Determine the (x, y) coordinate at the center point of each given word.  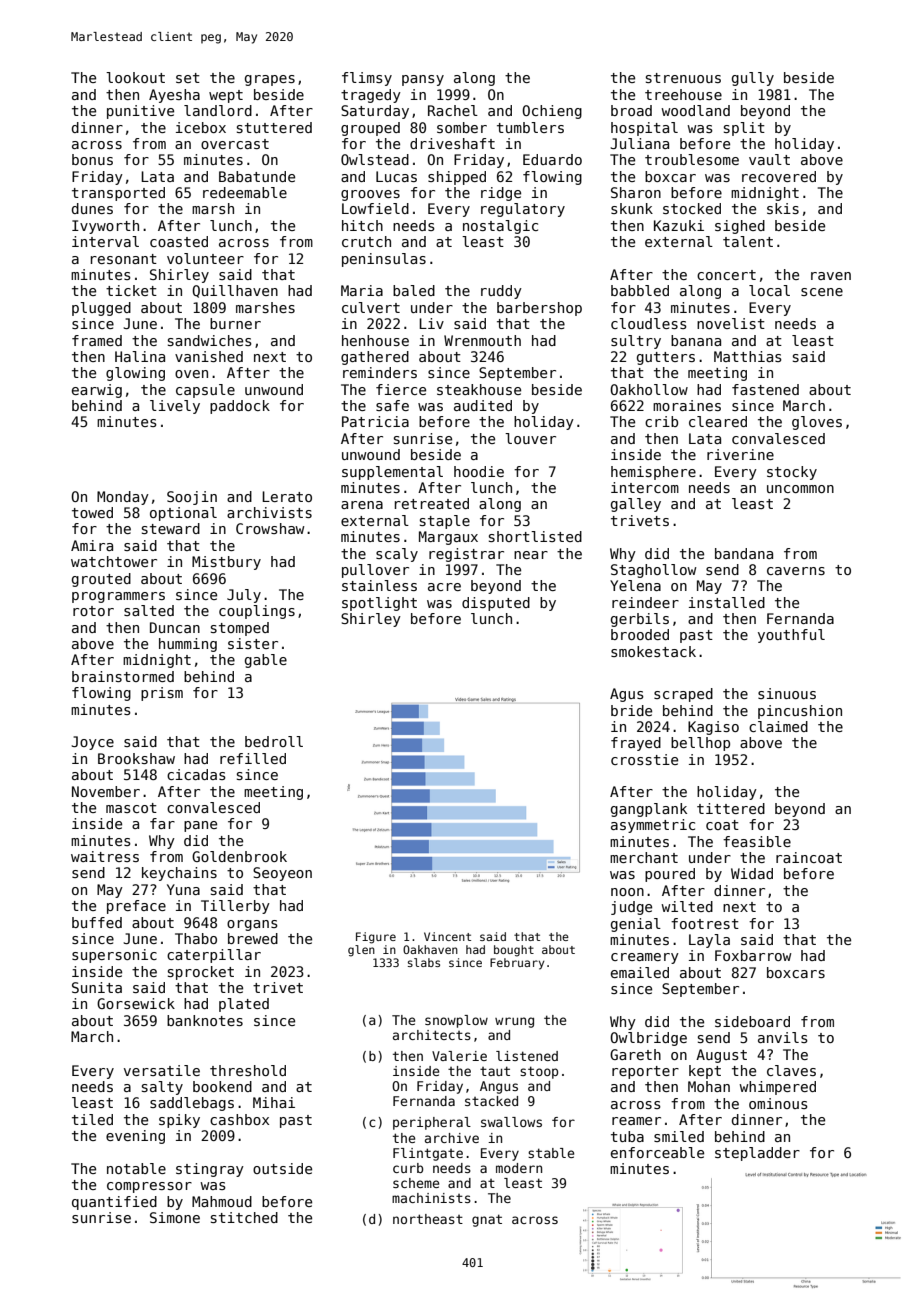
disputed (496, 604)
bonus (92, 159)
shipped (457, 178)
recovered (779, 176)
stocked (692, 208)
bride (631, 710)
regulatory (523, 210)
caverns (796, 571)
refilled (253, 758)
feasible (757, 841)
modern (519, 1168)
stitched (244, 1217)
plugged (101, 309)
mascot (131, 808)
